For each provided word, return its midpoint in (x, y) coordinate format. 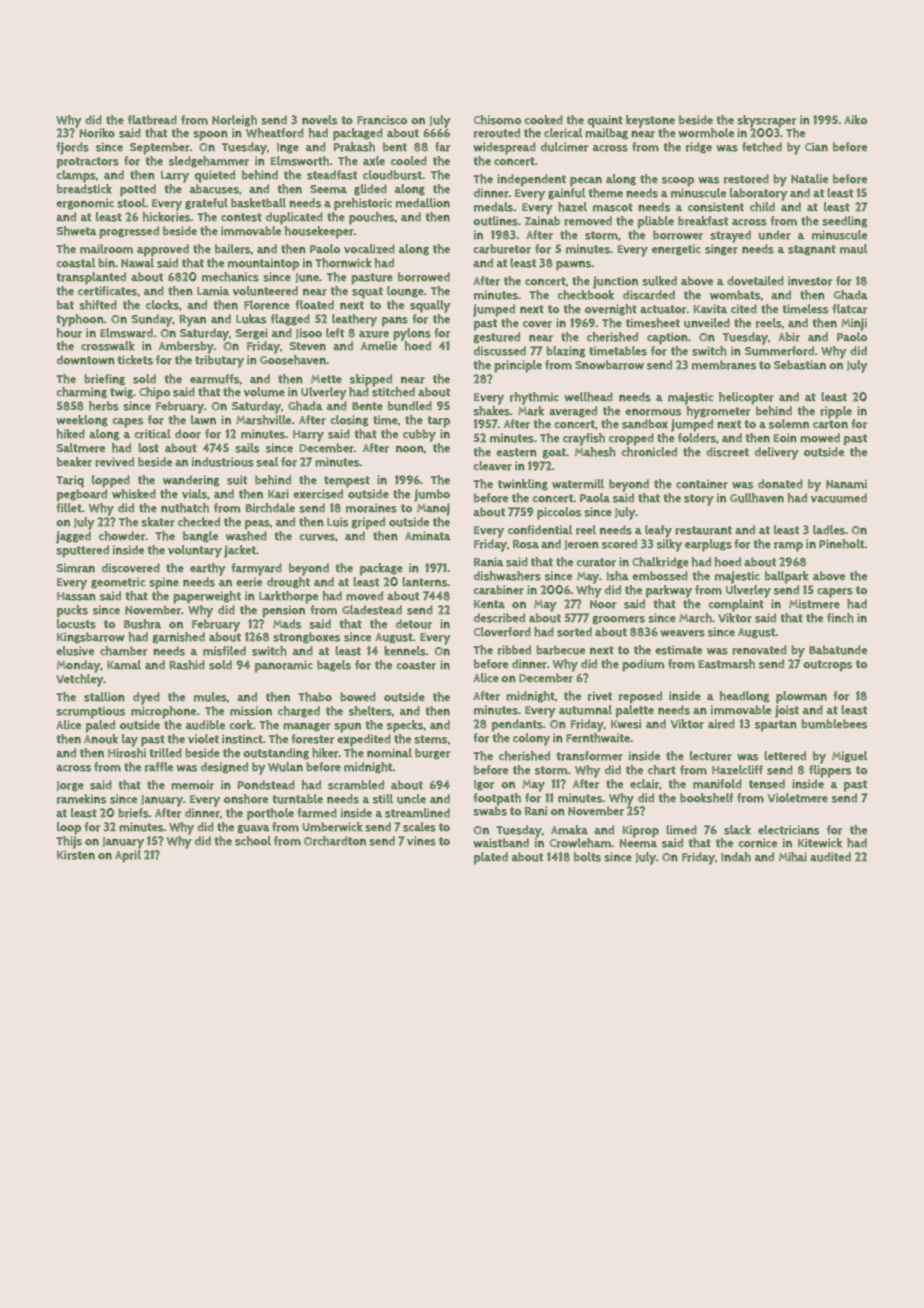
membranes (724, 365)
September (160, 148)
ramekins (81, 799)
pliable (656, 222)
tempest (347, 482)
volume (264, 392)
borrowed (424, 277)
